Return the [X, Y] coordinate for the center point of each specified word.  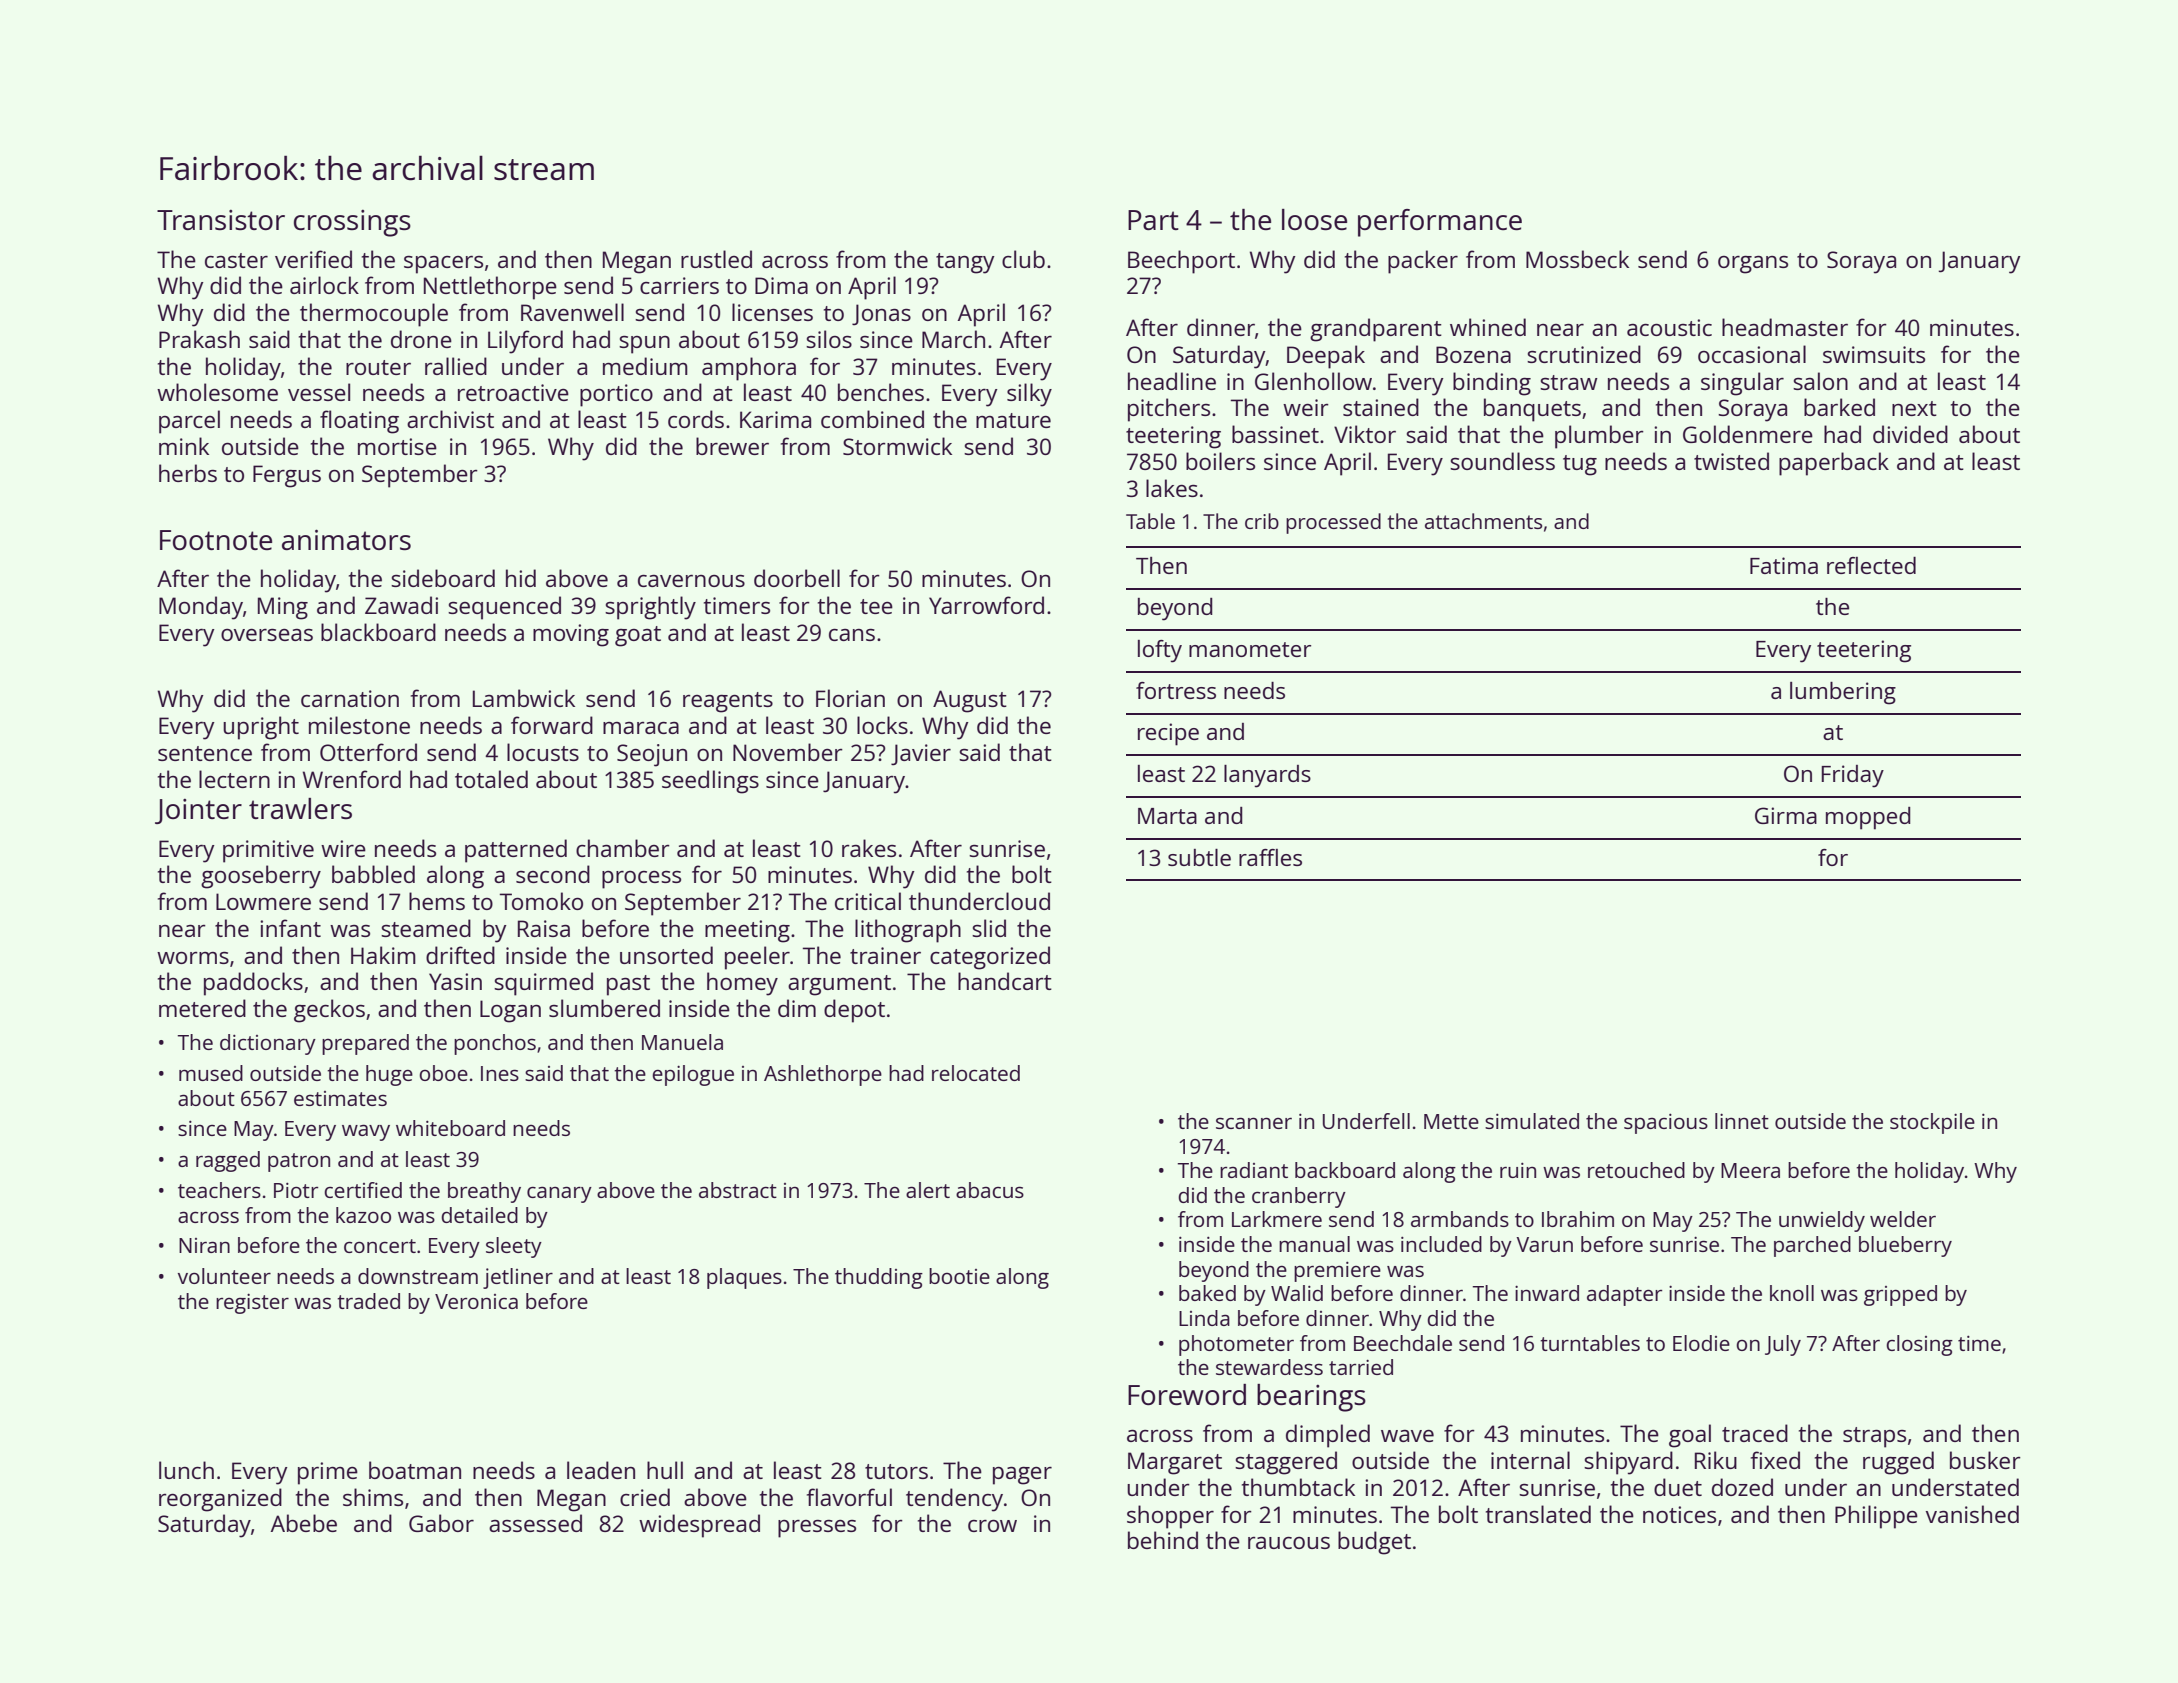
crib [1262, 521]
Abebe [304, 1523]
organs [1753, 265]
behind [1163, 1540]
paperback [1834, 464]
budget [1374, 1543]
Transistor [221, 220]
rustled [716, 259]
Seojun [652, 755]
